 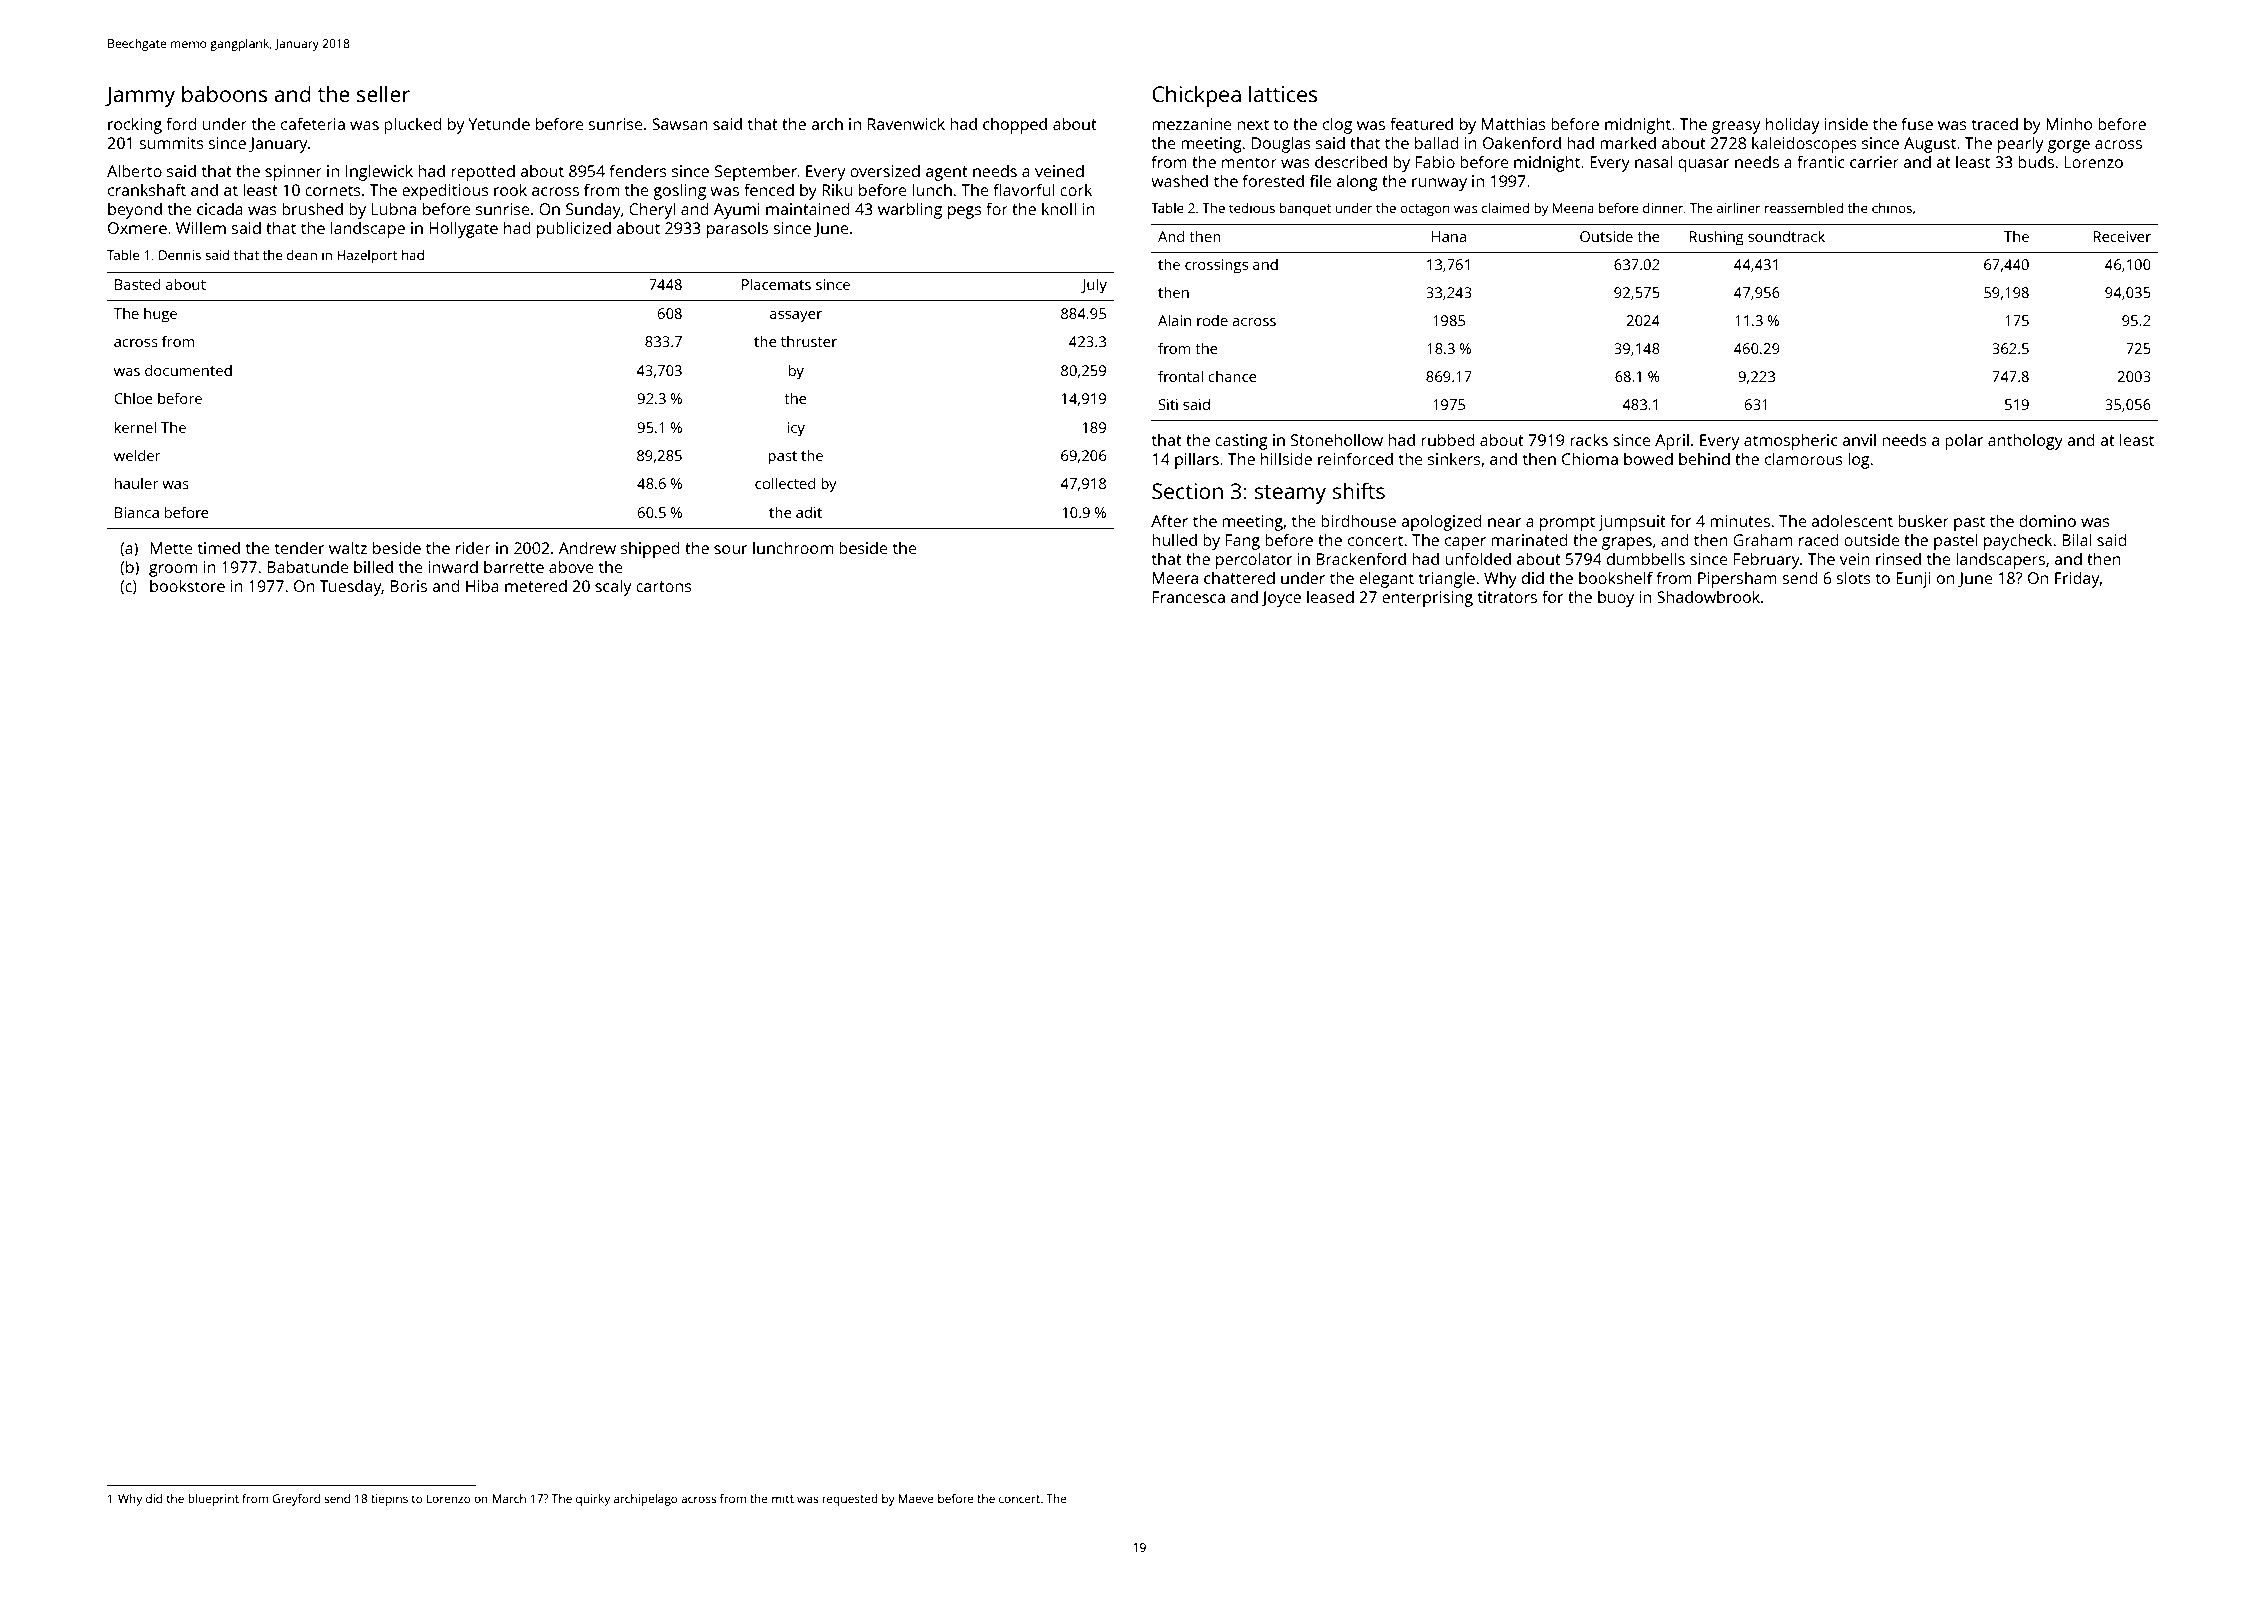 I want to click on flavorful, so click(x=1024, y=189).
